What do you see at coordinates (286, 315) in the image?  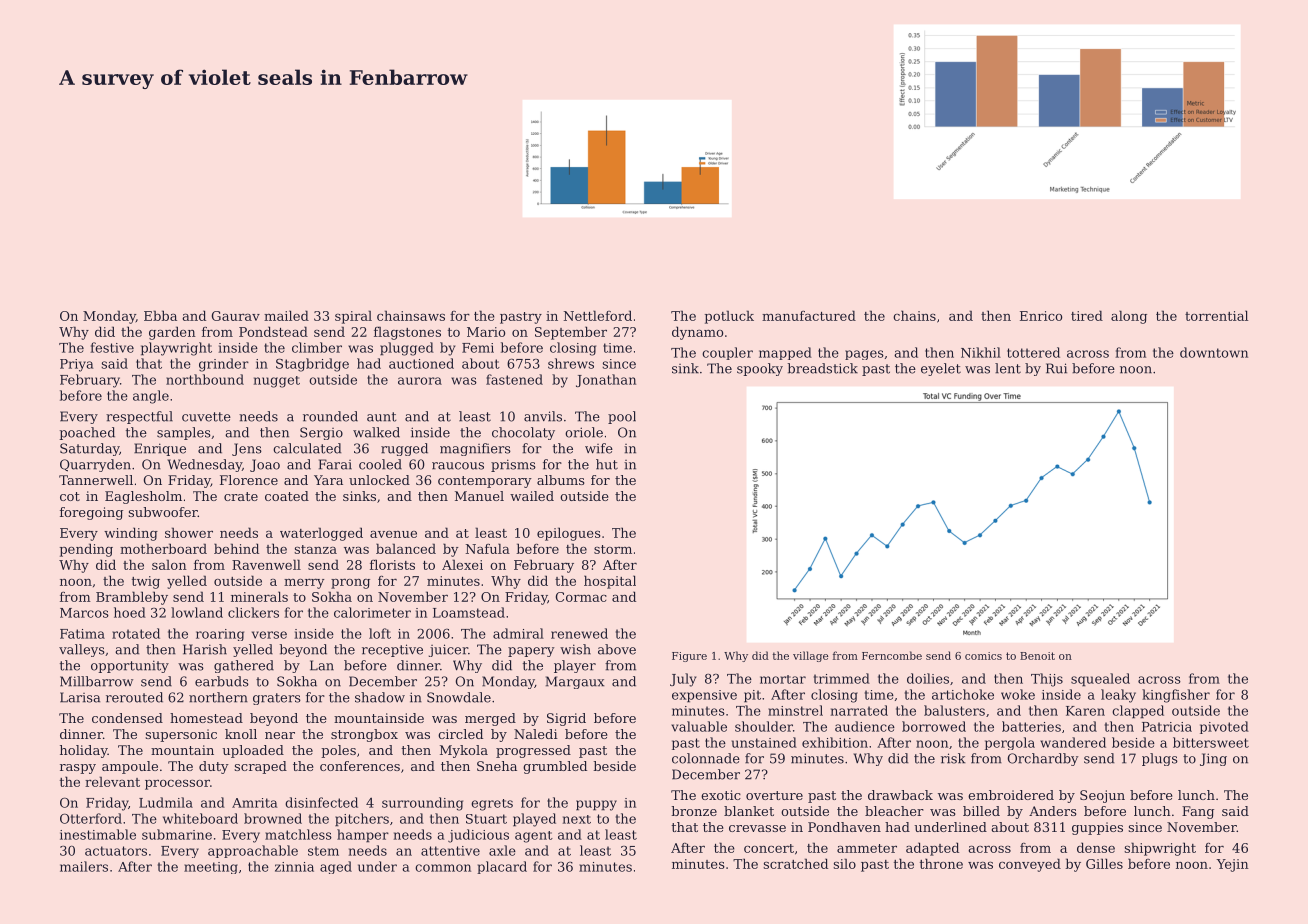 I see `mailed` at bounding box center [286, 315].
